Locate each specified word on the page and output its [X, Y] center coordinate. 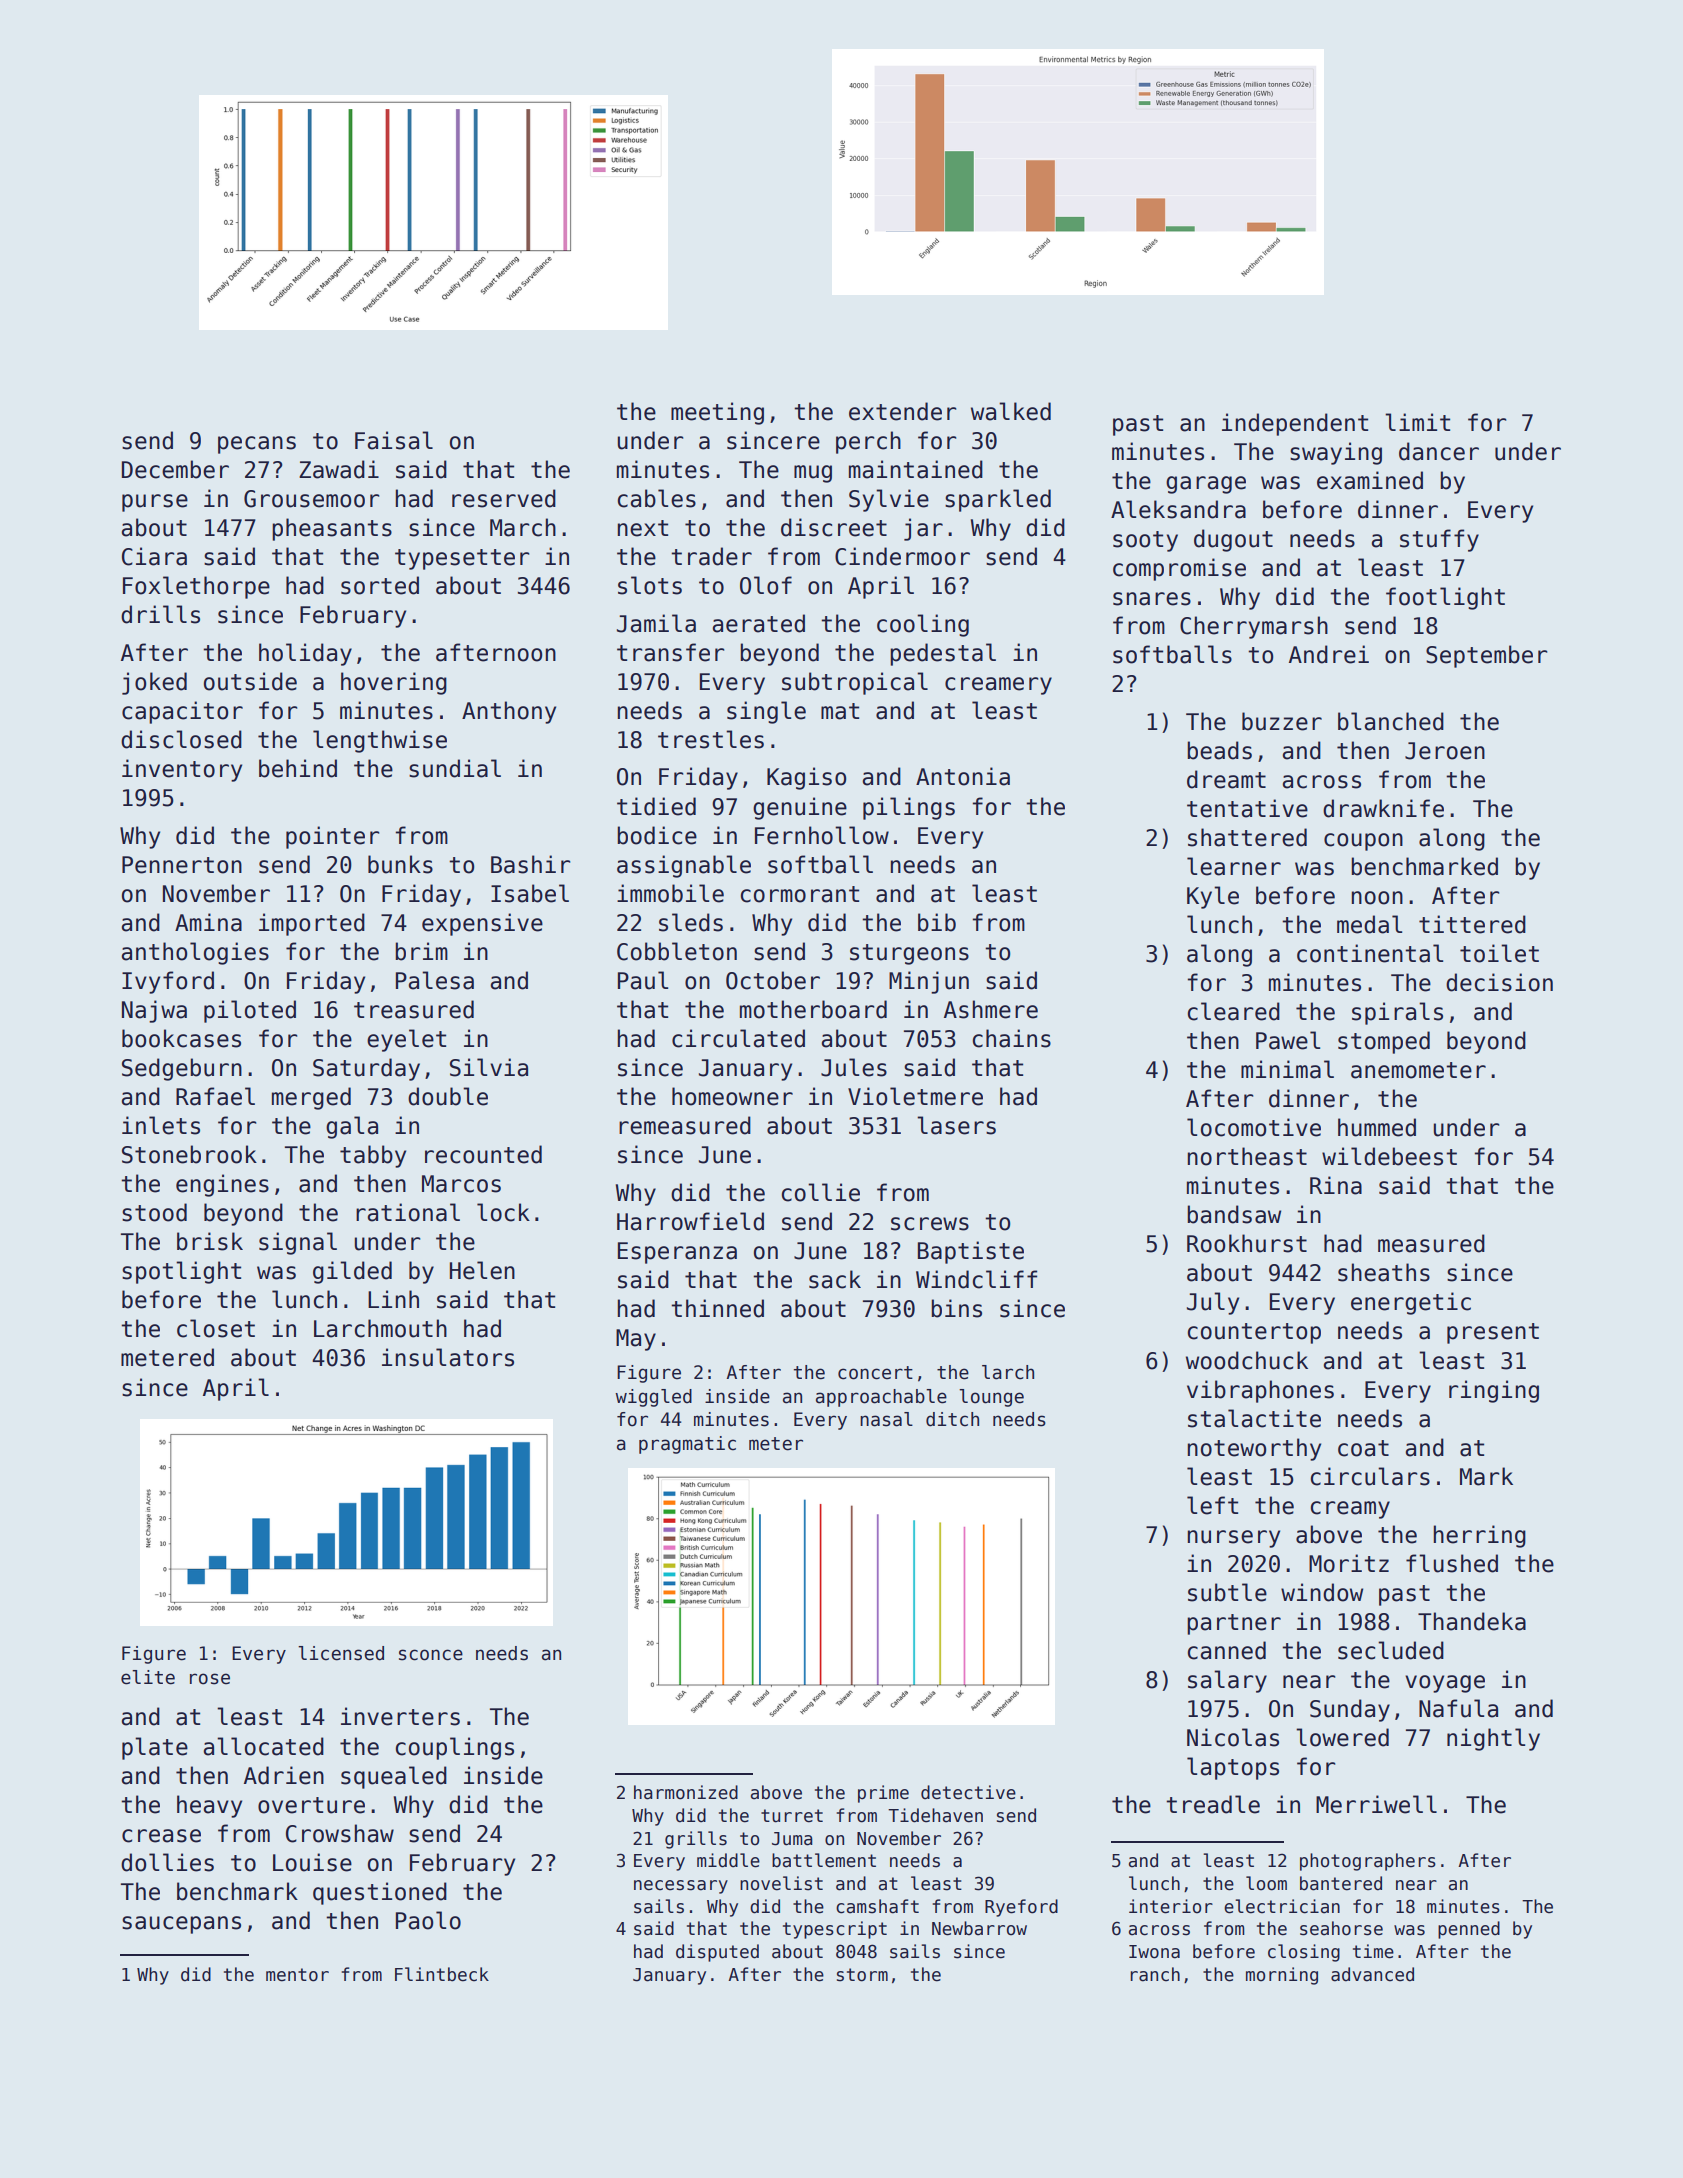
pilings [909, 808]
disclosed [181, 739]
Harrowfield [690, 1221]
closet [216, 1328]
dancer [1439, 451]
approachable [881, 1398]
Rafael [215, 1096]
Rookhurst [1247, 1243]
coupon [1363, 842]
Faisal [394, 440]
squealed [394, 1777]
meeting [717, 413]
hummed [1377, 1127]
